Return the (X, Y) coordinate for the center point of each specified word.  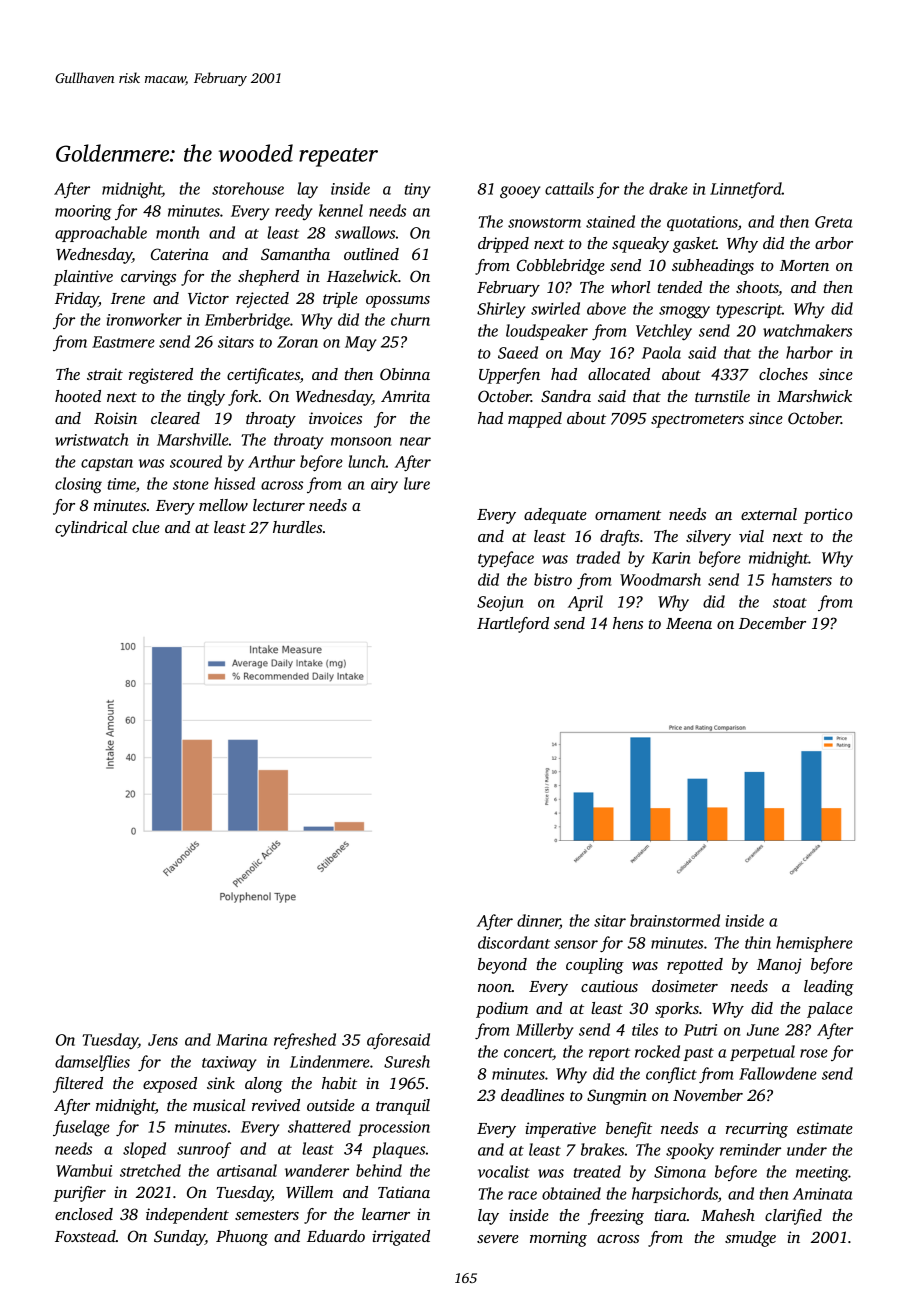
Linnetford (746, 190)
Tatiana (404, 1192)
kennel (341, 210)
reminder (750, 1149)
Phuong (242, 1238)
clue (146, 527)
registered (161, 376)
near (415, 441)
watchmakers (807, 330)
